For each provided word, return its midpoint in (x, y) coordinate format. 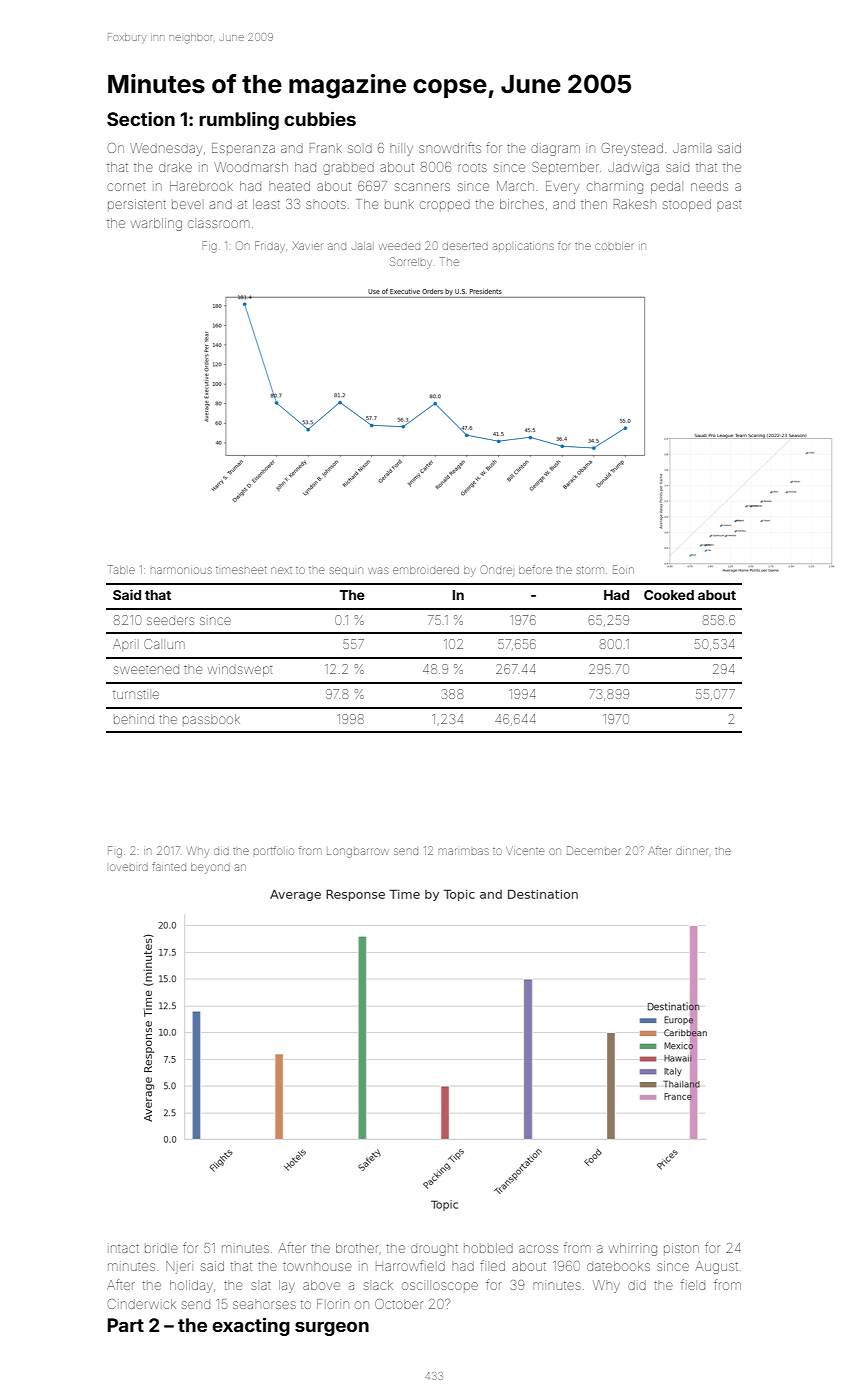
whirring (633, 1249)
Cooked (669, 595)
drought (434, 1250)
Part (126, 1325)
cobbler (614, 246)
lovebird (129, 867)
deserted (465, 246)
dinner (691, 851)
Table (121, 569)
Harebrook (201, 186)
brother (357, 1248)
